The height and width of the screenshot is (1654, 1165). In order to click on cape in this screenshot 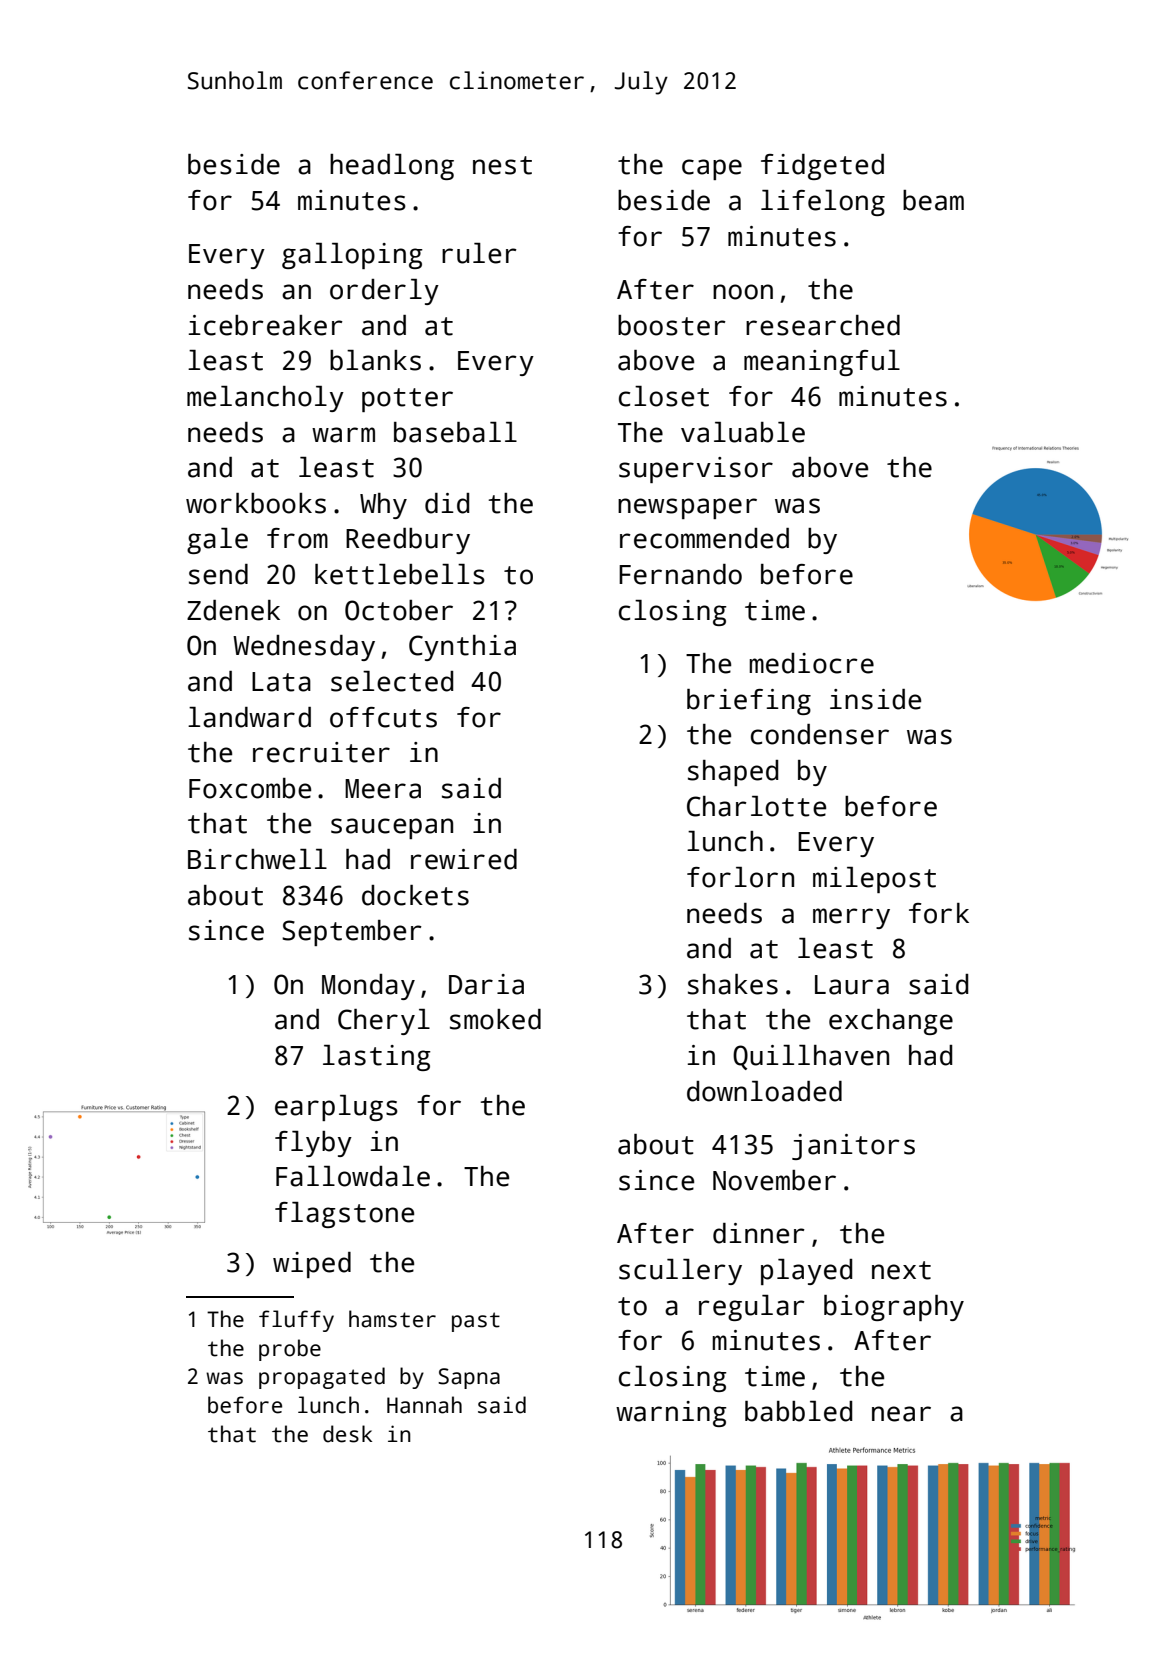, I will do `click(712, 169)`.
